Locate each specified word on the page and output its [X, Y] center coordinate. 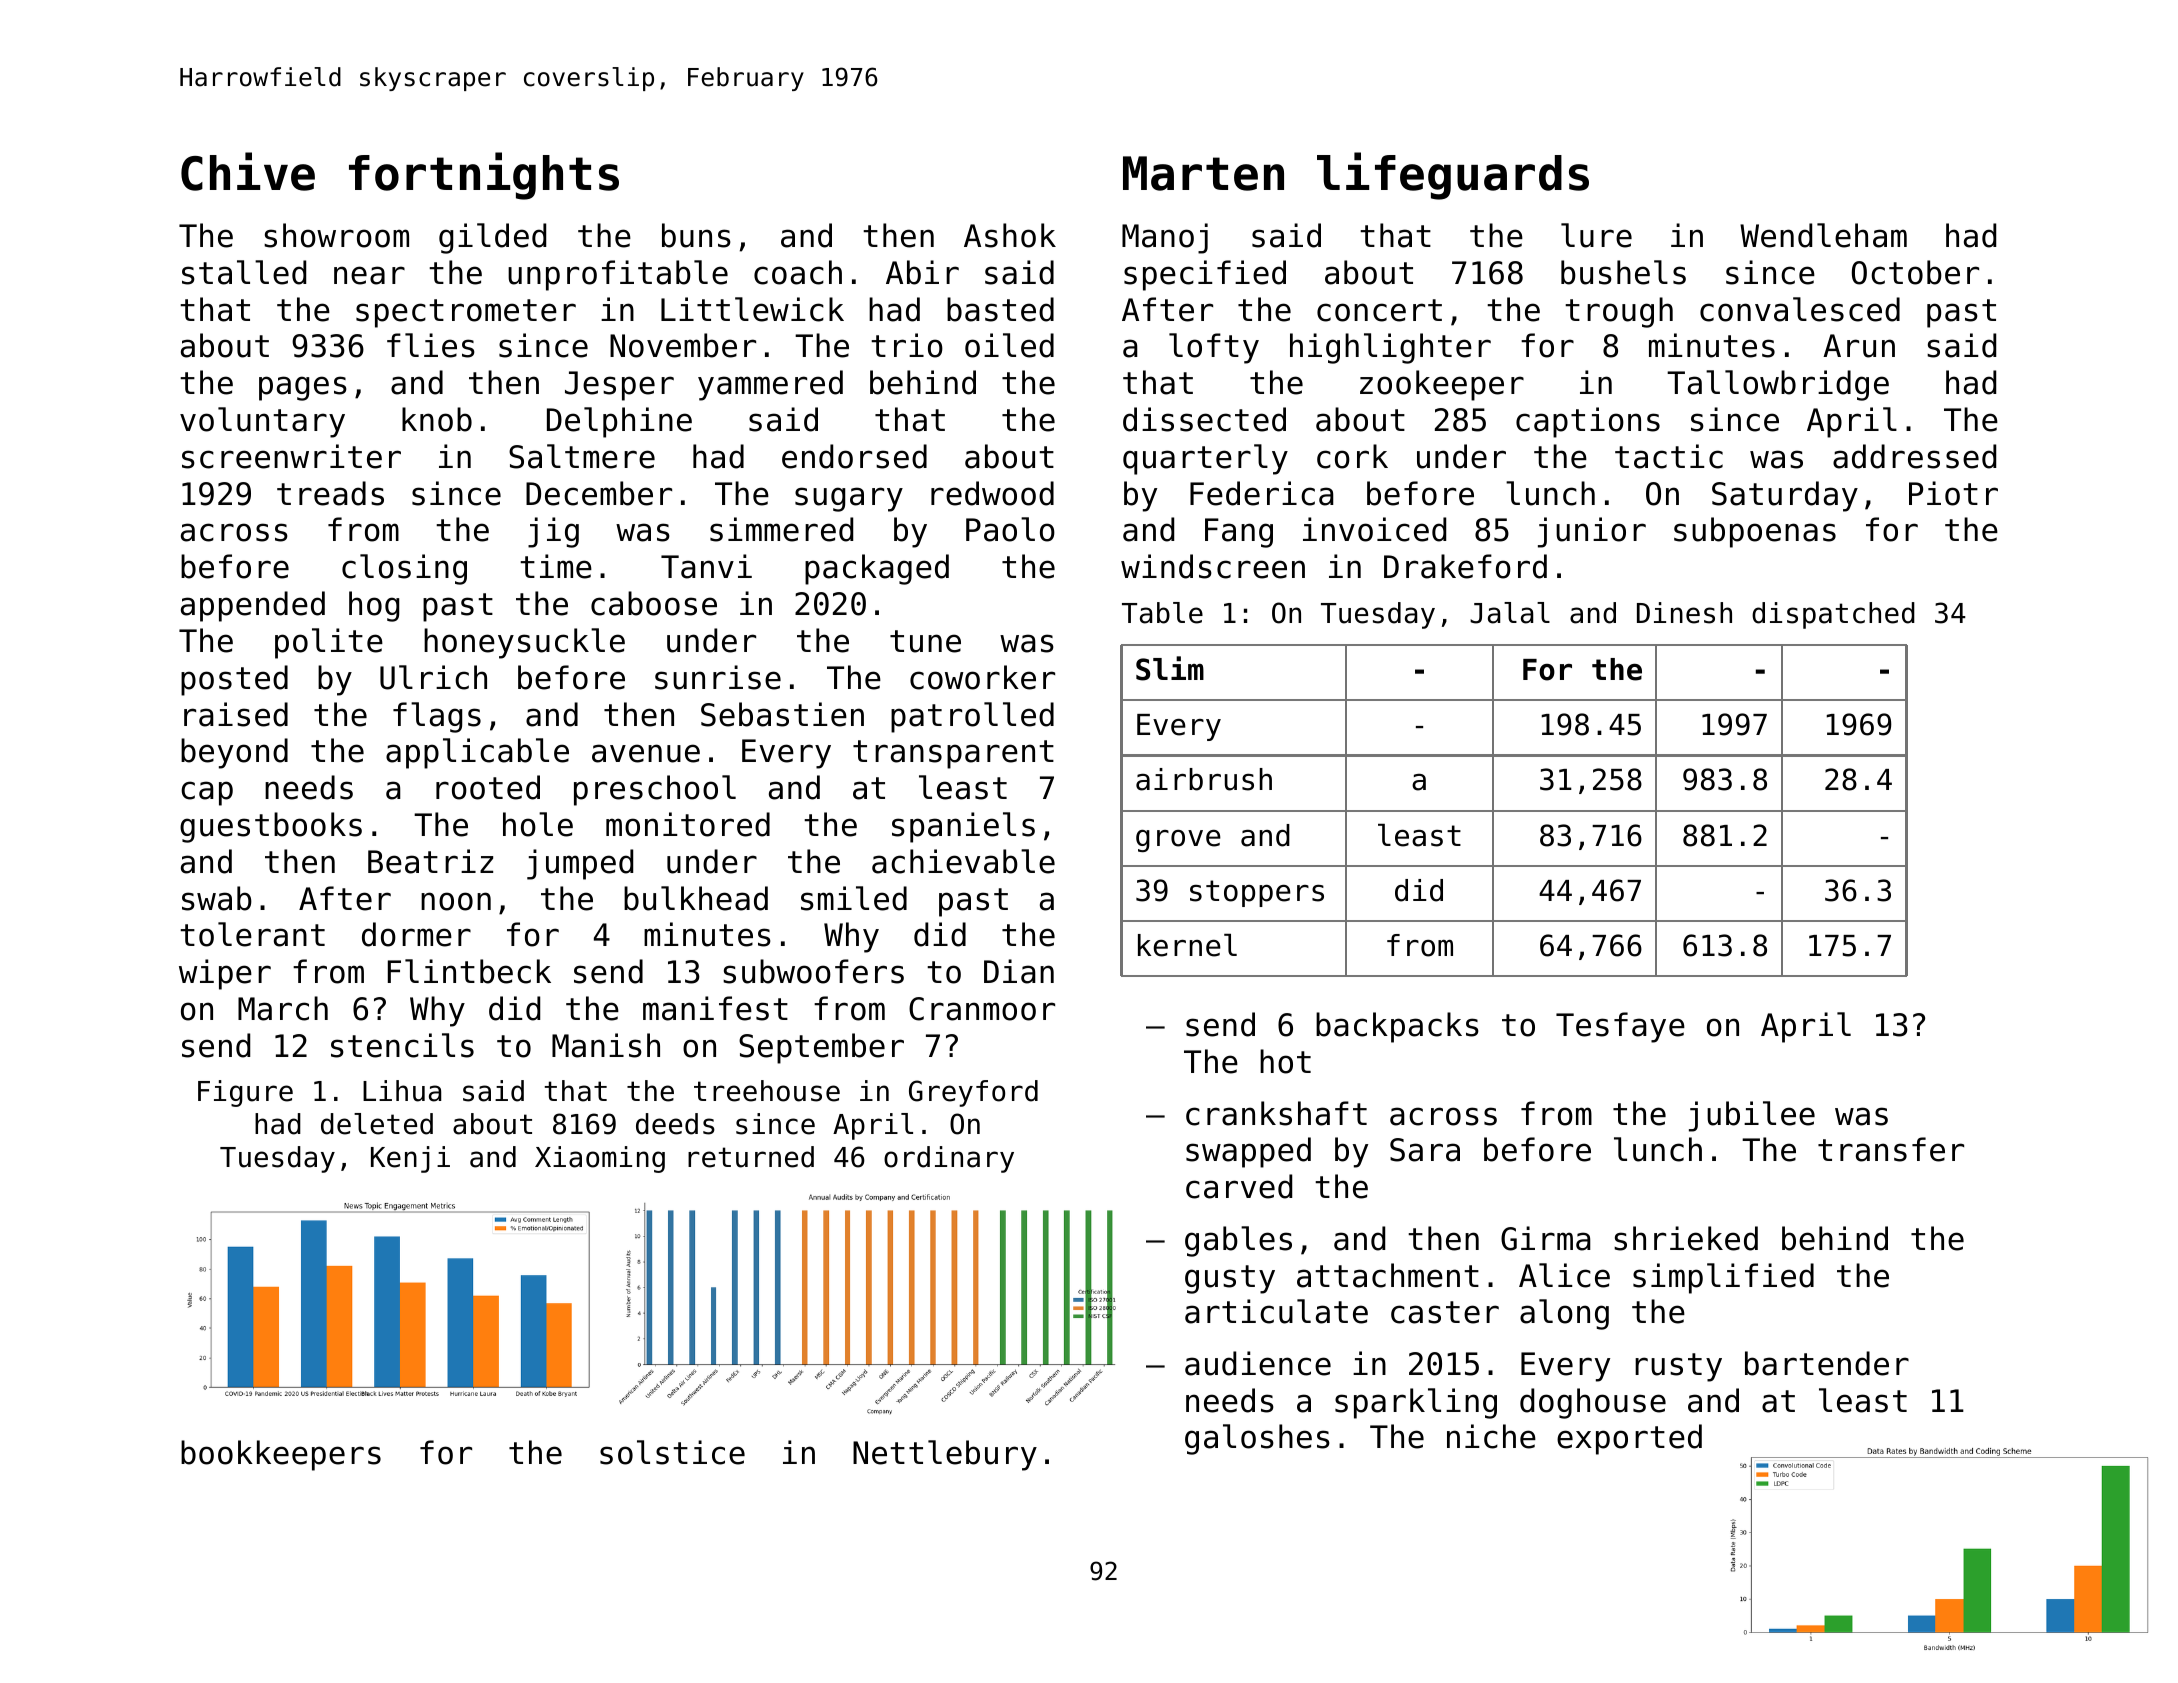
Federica [1262, 493]
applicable [477, 753]
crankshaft [1276, 1113]
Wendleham [1823, 235]
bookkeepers [281, 1455]
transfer [1891, 1149]
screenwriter [291, 456]
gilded [492, 238]
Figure [245, 1093]
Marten [1203, 173]
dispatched [1833, 615]
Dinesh [1684, 613]
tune [925, 641]
